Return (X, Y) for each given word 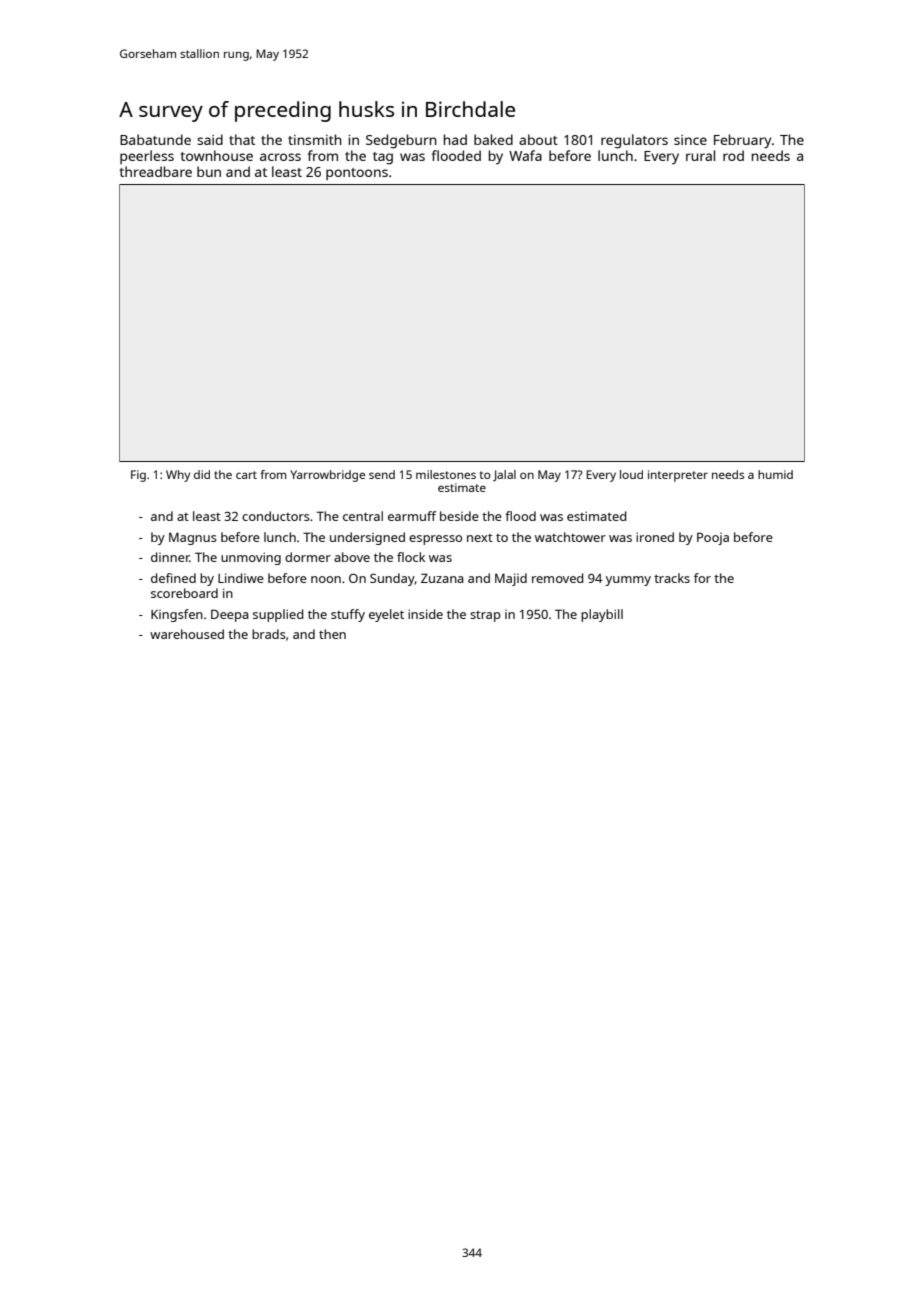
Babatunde (155, 139)
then (332, 634)
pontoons (357, 174)
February (742, 141)
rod (733, 155)
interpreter (678, 476)
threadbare (156, 171)
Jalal (504, 475)
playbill (602, 615)
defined (173, 578)
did (202, 474)
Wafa (525, 155)
